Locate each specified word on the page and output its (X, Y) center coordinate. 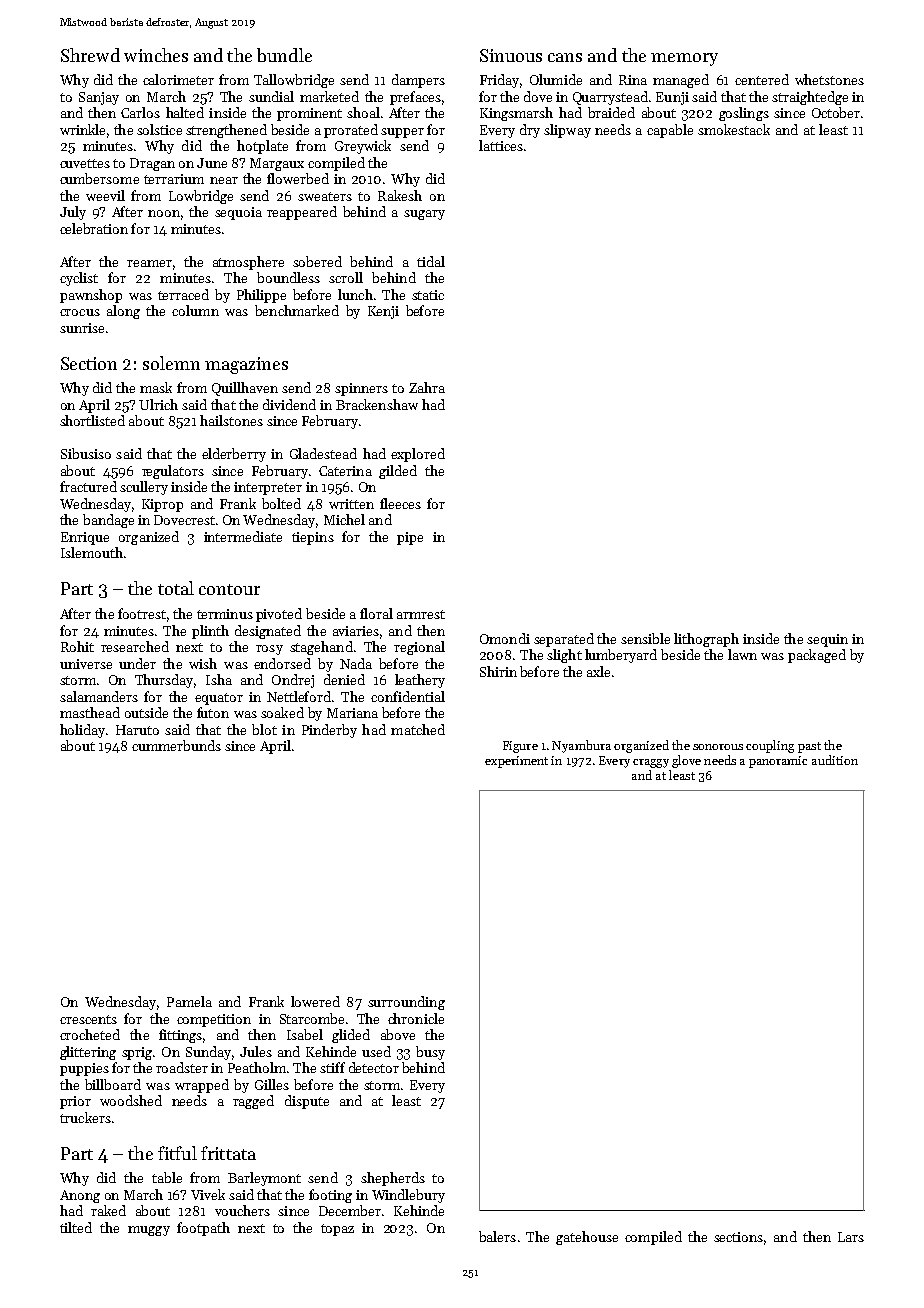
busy (430, 1053)
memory (684, 59)
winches (156, 55)
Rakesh (400, 195)
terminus (225, 614)
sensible (645, 638)
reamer (149, 263)
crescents (88, 1019)
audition (835, 760)
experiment (516, 762)
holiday (82, 731)
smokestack (734, 129)
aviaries (356, 631)
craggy (651, 763)
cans (565, 57)
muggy (149, 1231)
